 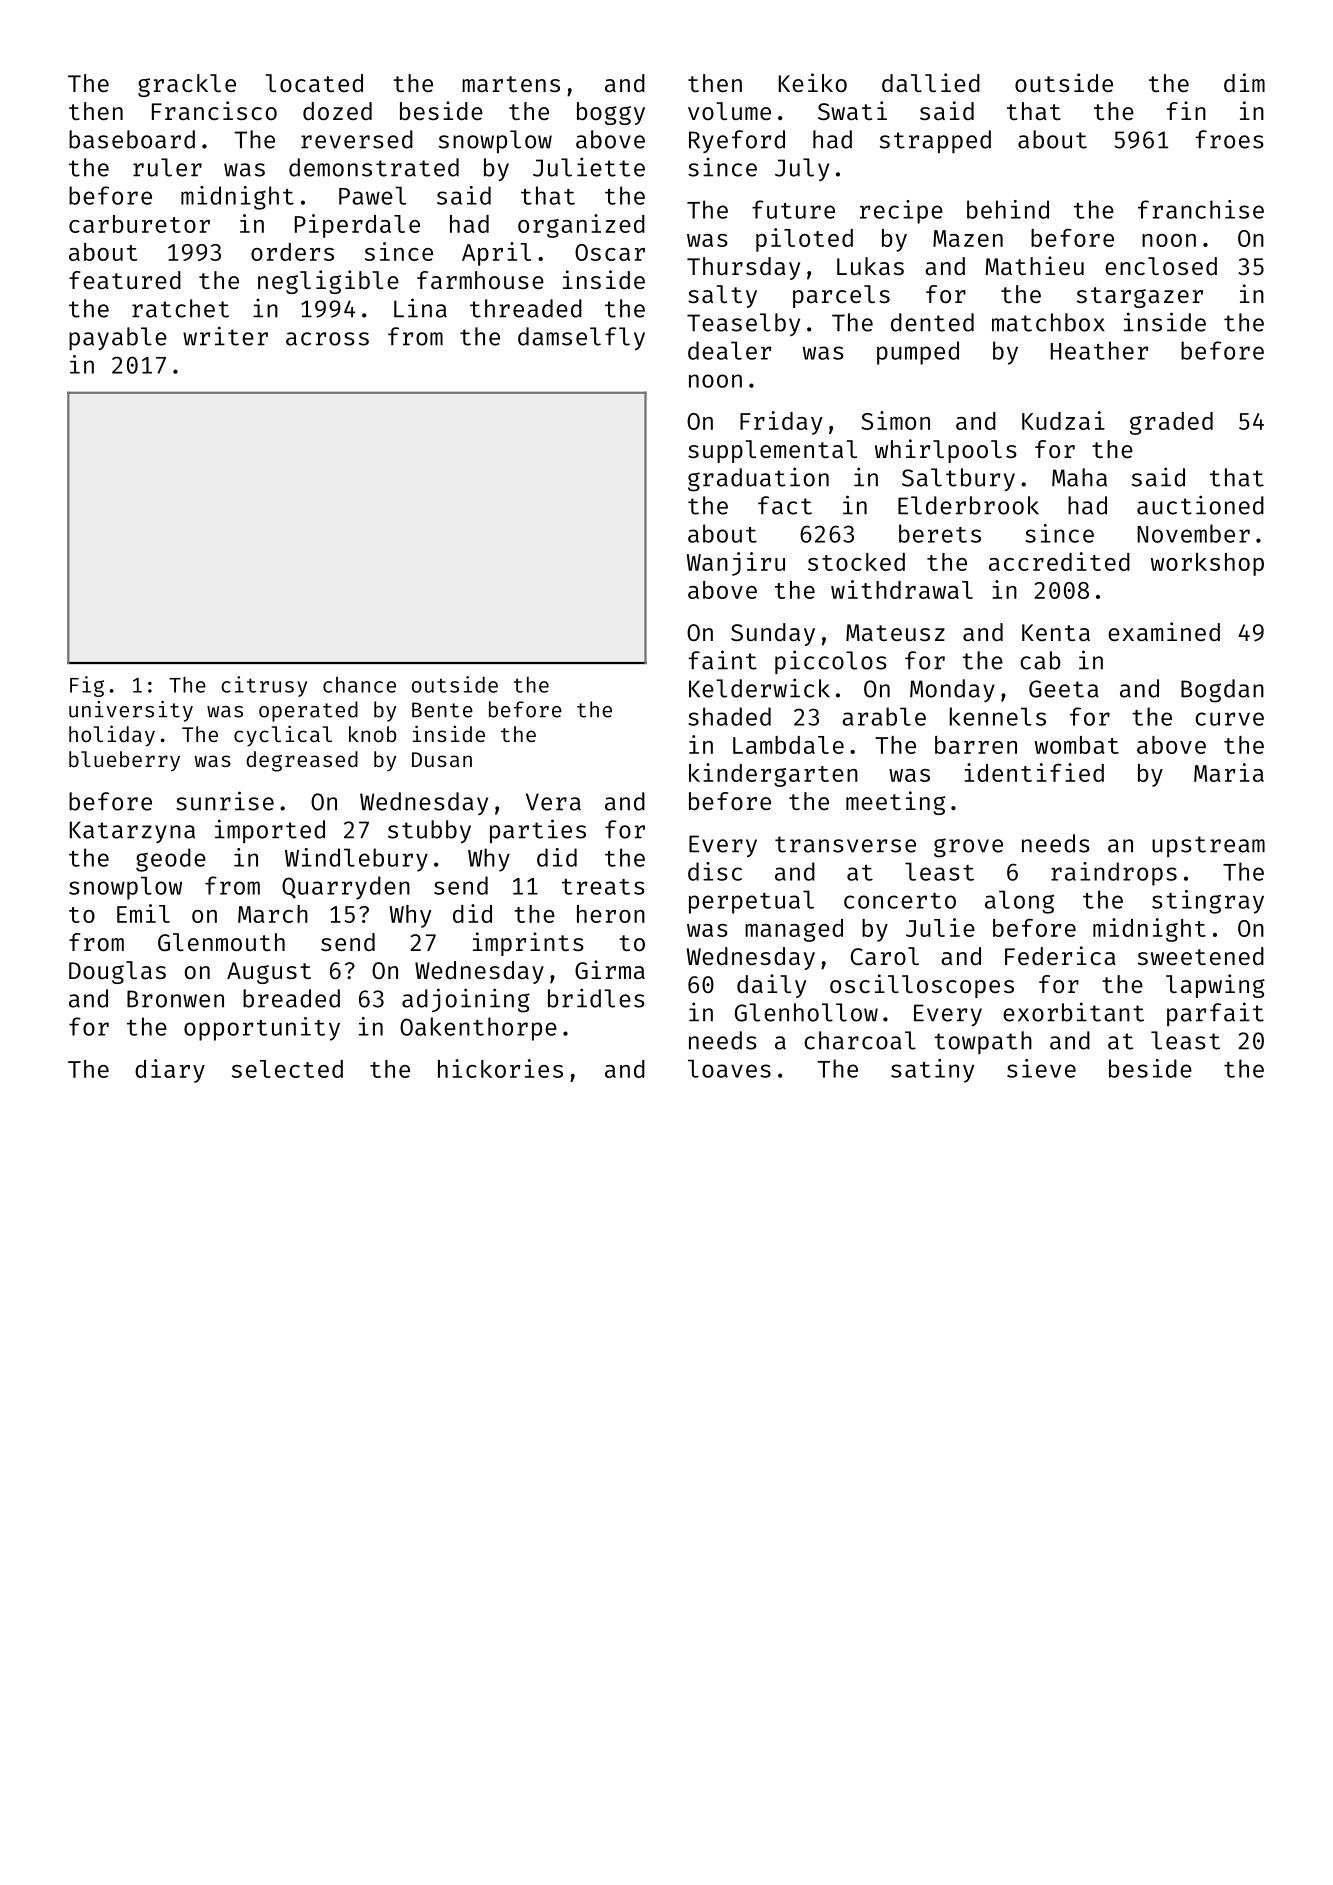 What do you see at coordinates (118, 338) in the screenshot?
I see `payable` at bounding box center [118, 338].
